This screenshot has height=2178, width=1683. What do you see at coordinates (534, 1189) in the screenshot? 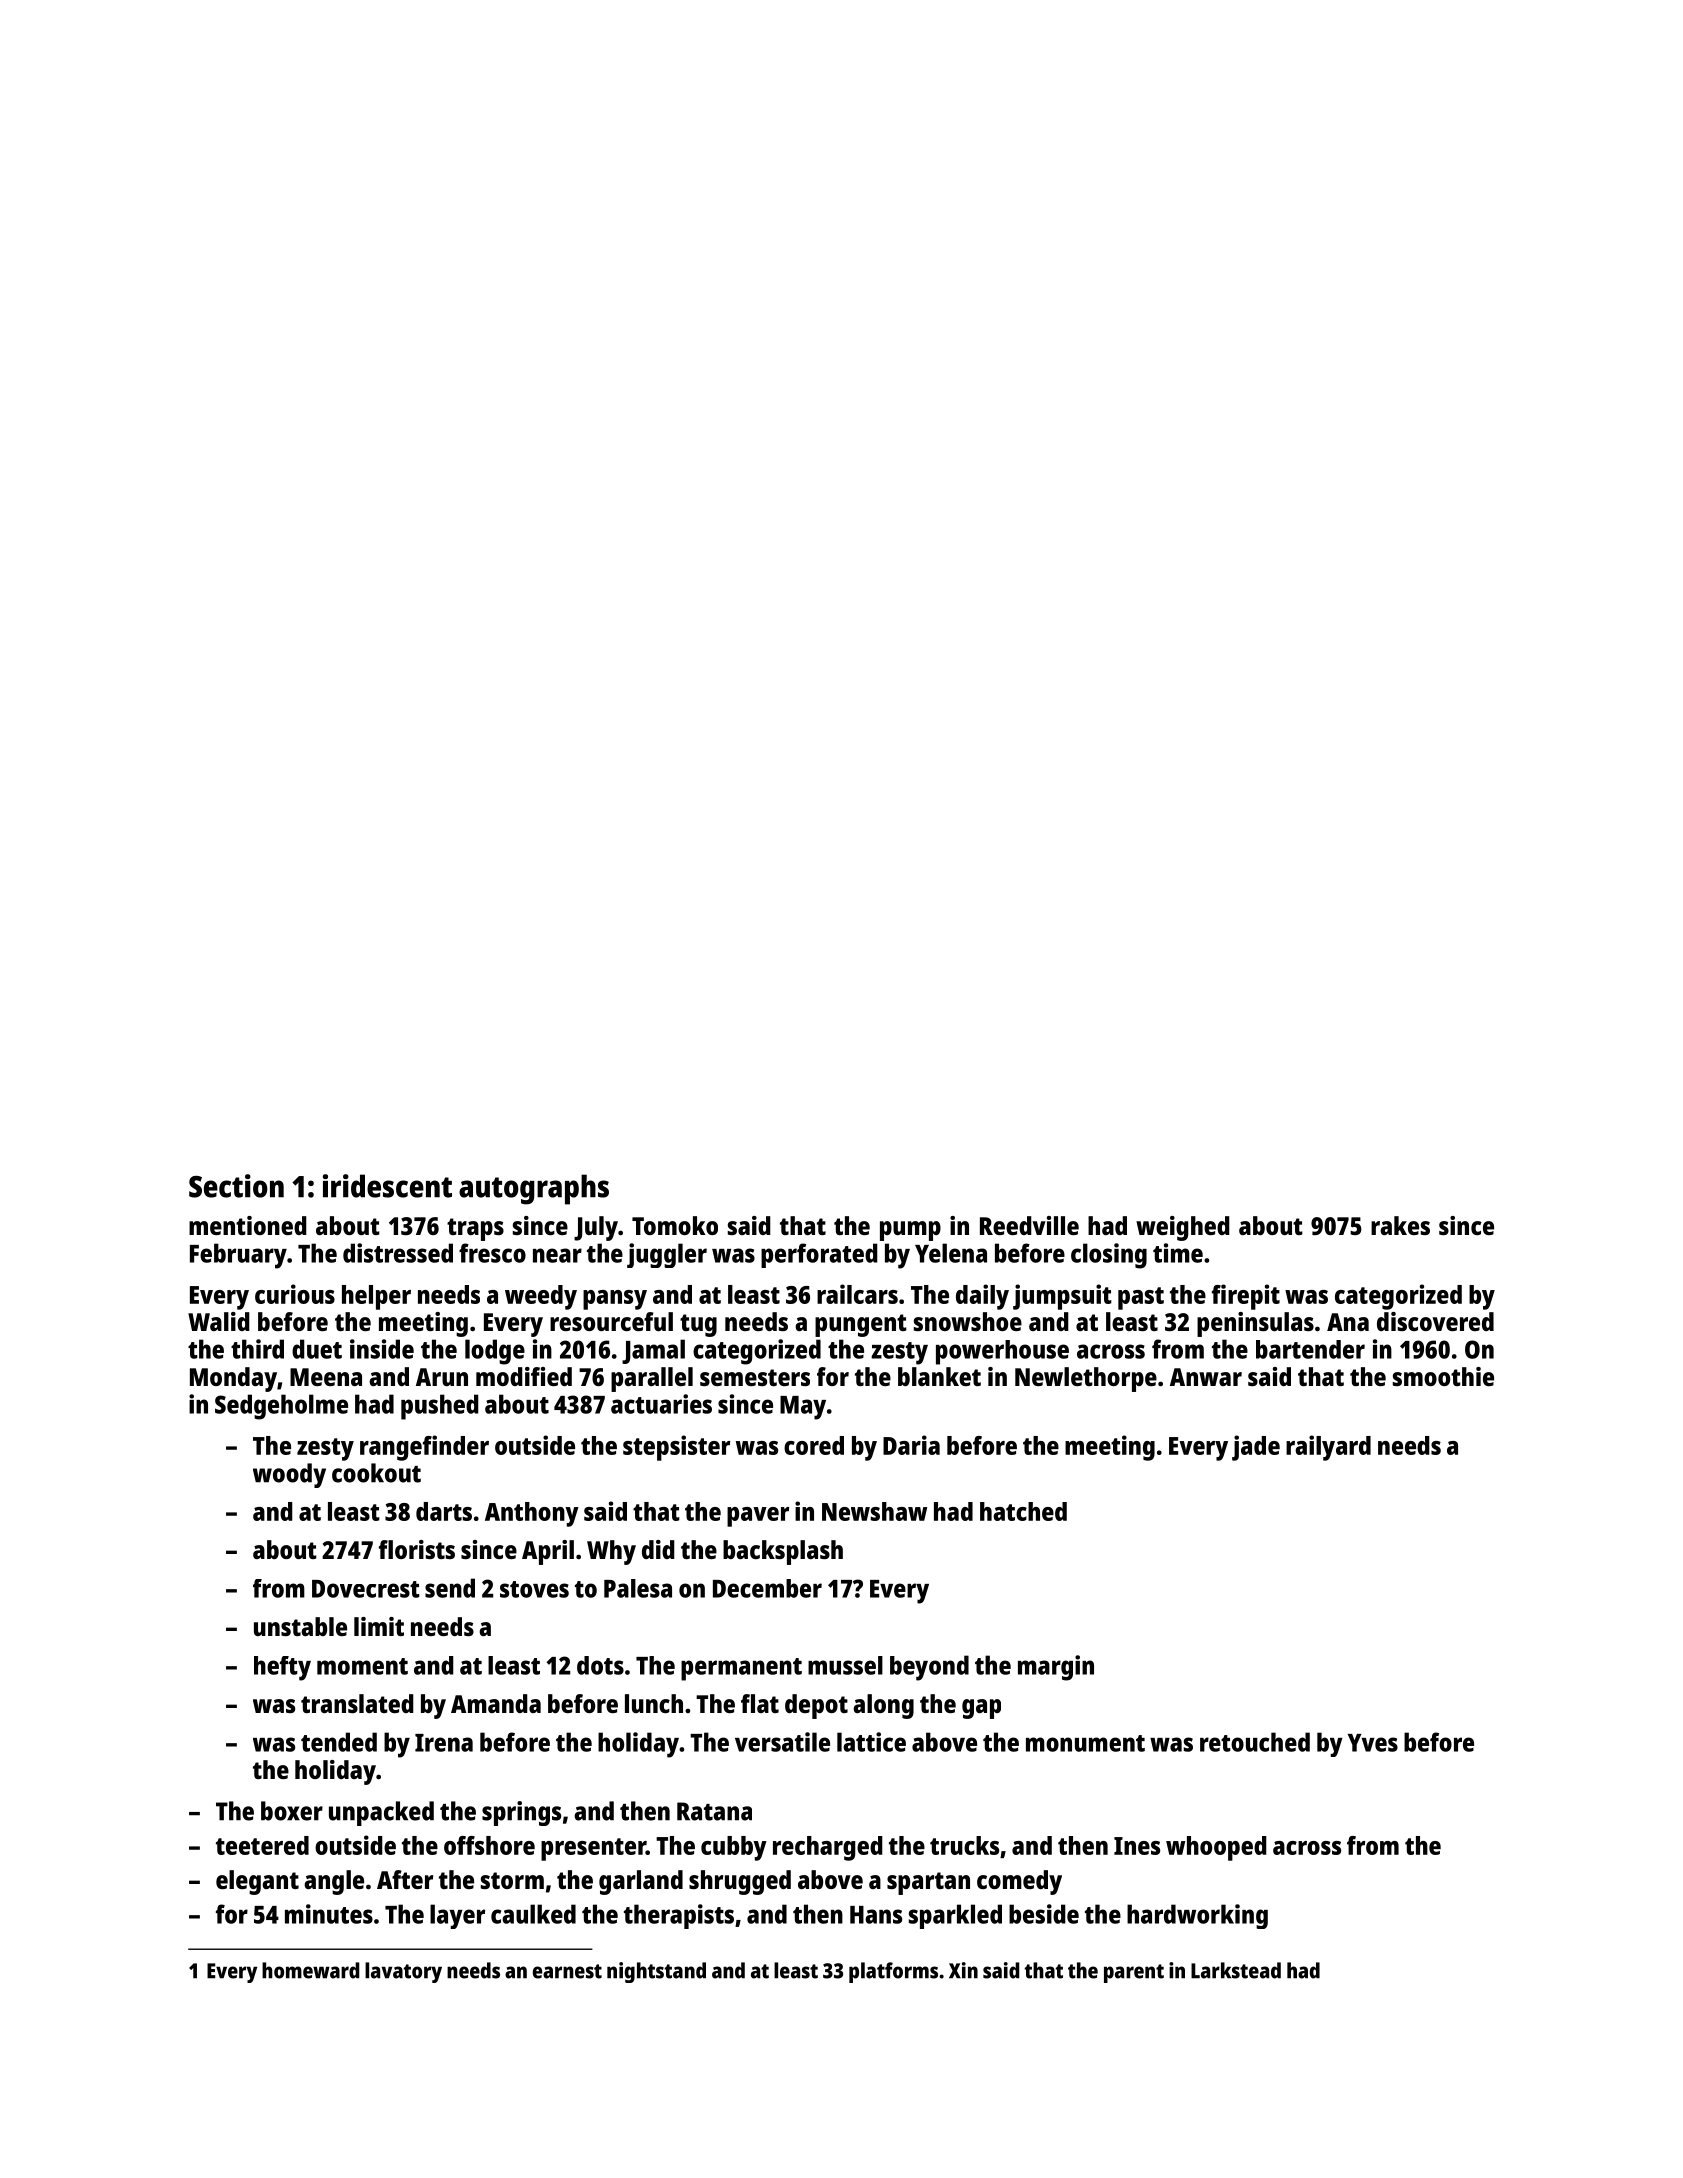
I see `autographs` at bounding box center [534, 1189].
